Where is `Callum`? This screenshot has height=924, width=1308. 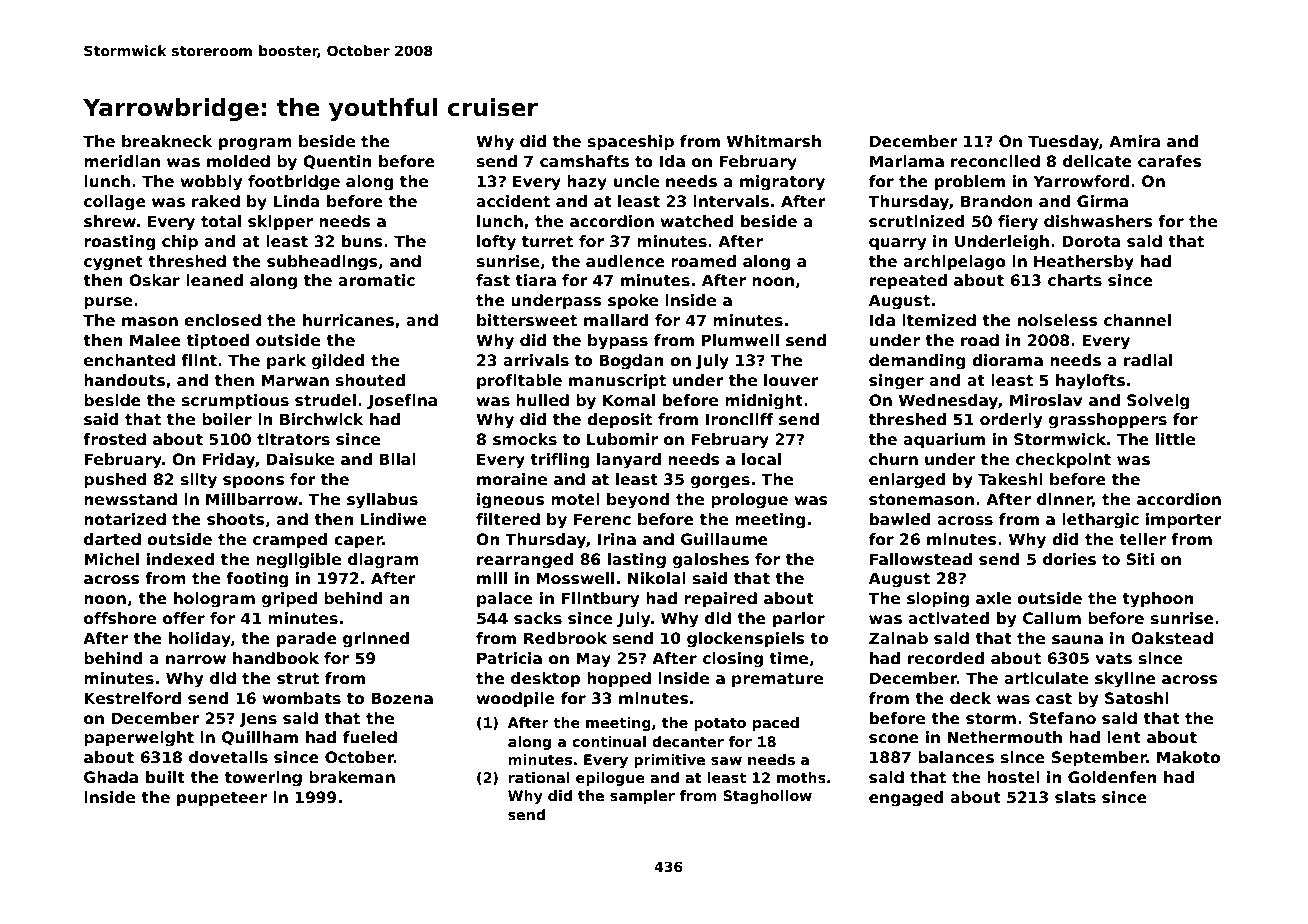 Callum is located at coordinates (1052, 618).
